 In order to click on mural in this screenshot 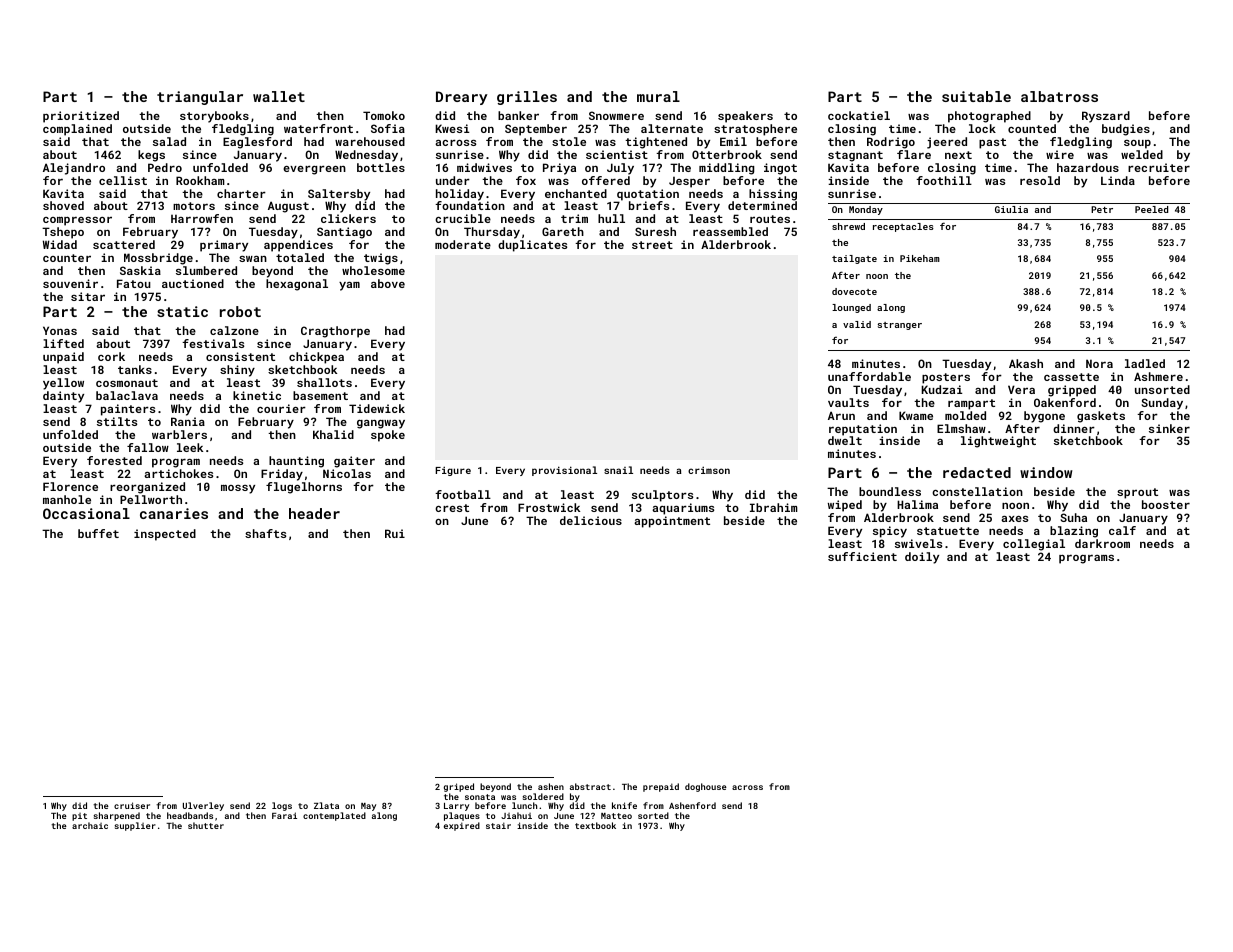, I will do `click(658, 96)`.
